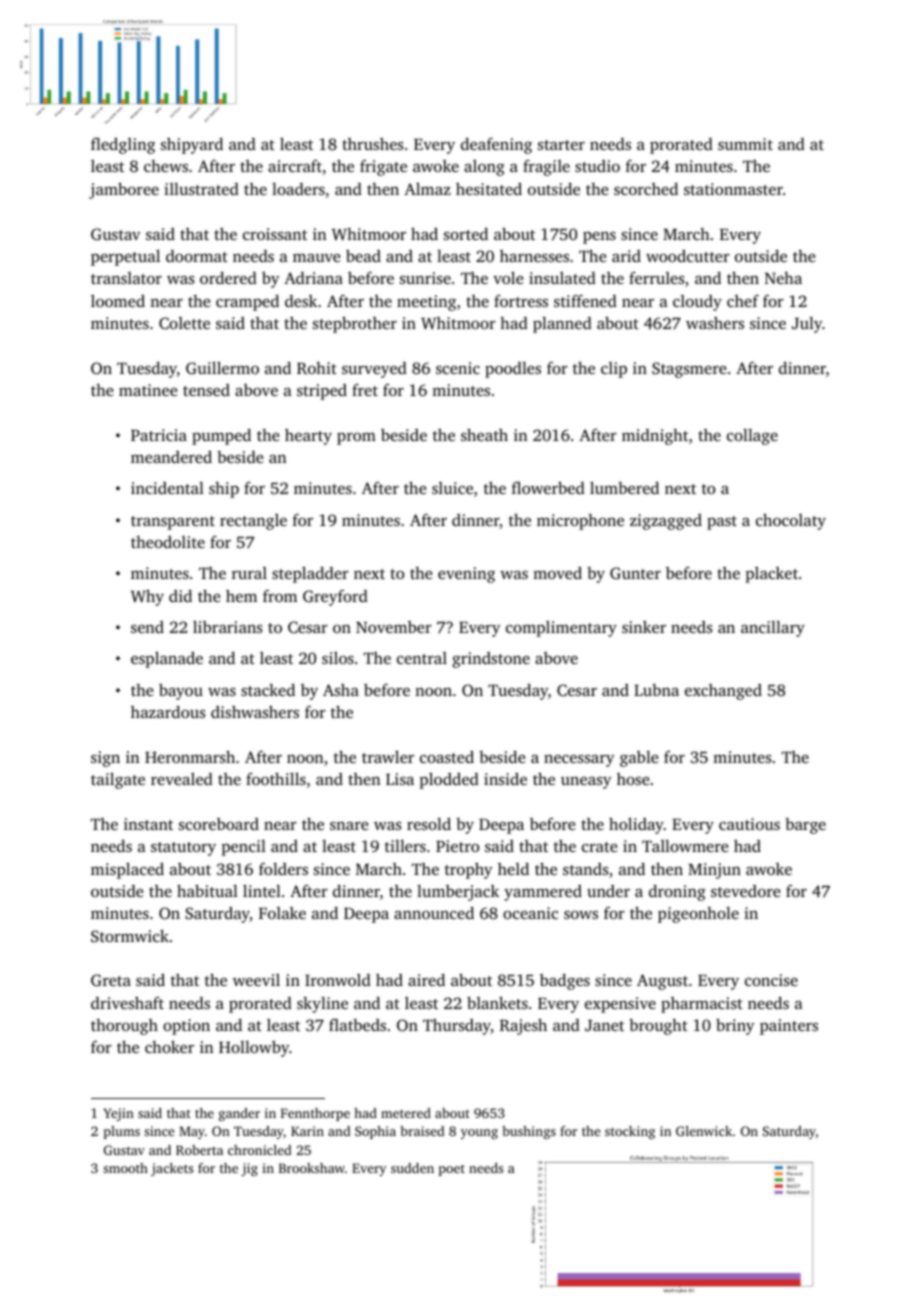 The image size is (924, 1314). What do you see at coordinates (427, 188) in the screenshot?
I see `Almaz` at bounding box center [427, 188].
